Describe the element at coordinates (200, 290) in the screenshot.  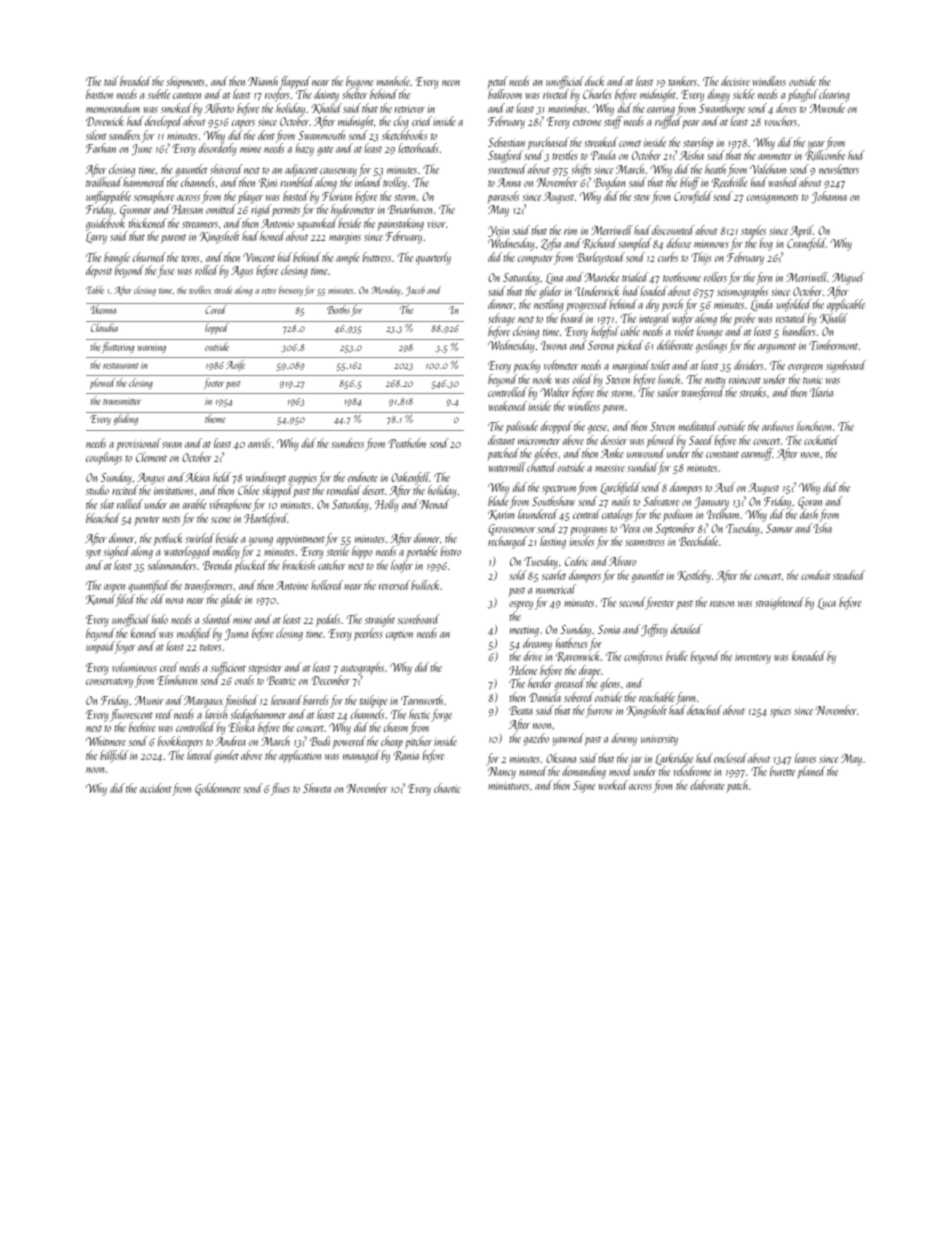
I see `toolbox` at that location.
